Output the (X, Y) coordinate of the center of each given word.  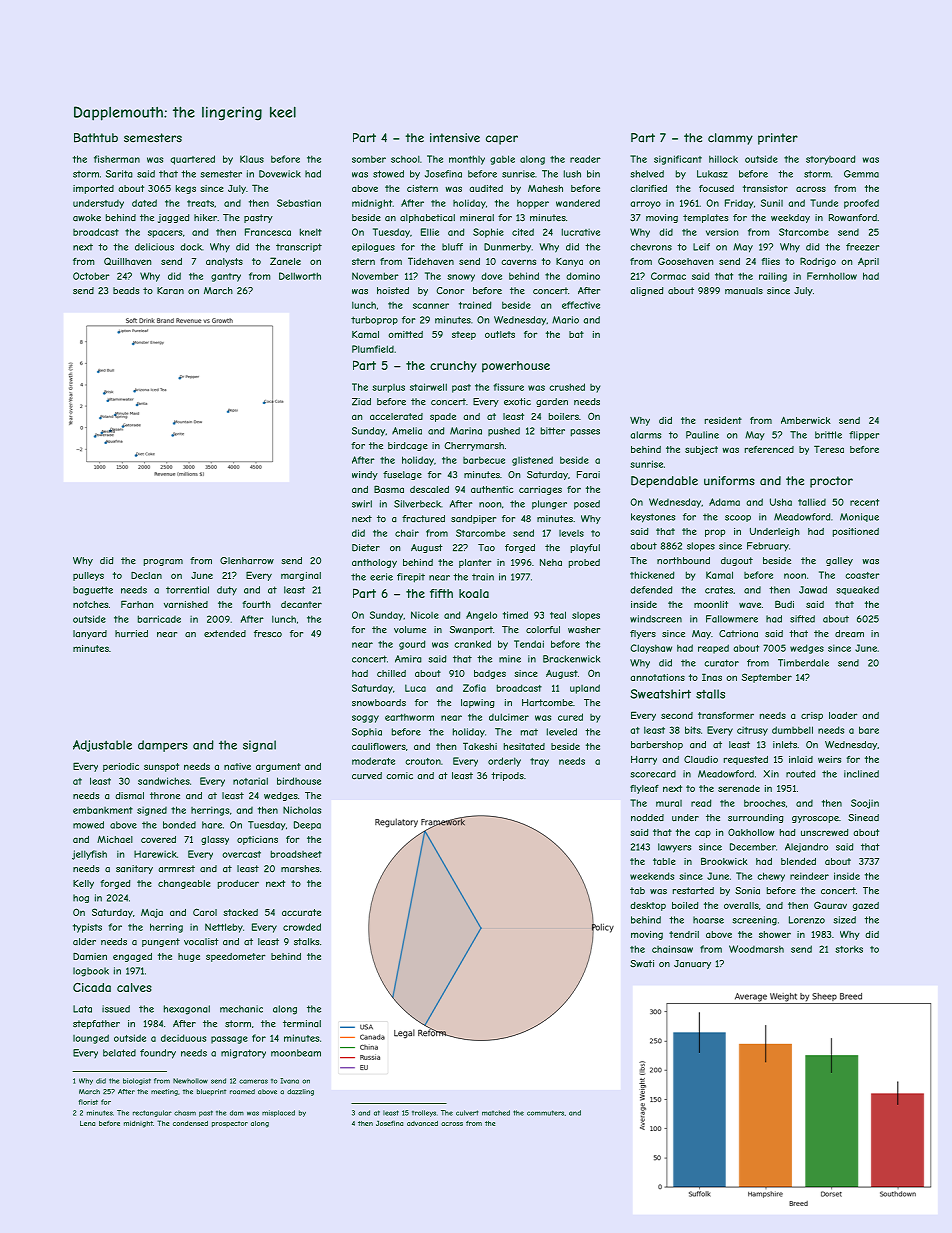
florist (88, 1102)
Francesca (268, 232)
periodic (121, 767)
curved (367, 776)
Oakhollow (751, 832)
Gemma (861, 174)
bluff (452, 247)
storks (849, 949)
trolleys (424, 1113)
